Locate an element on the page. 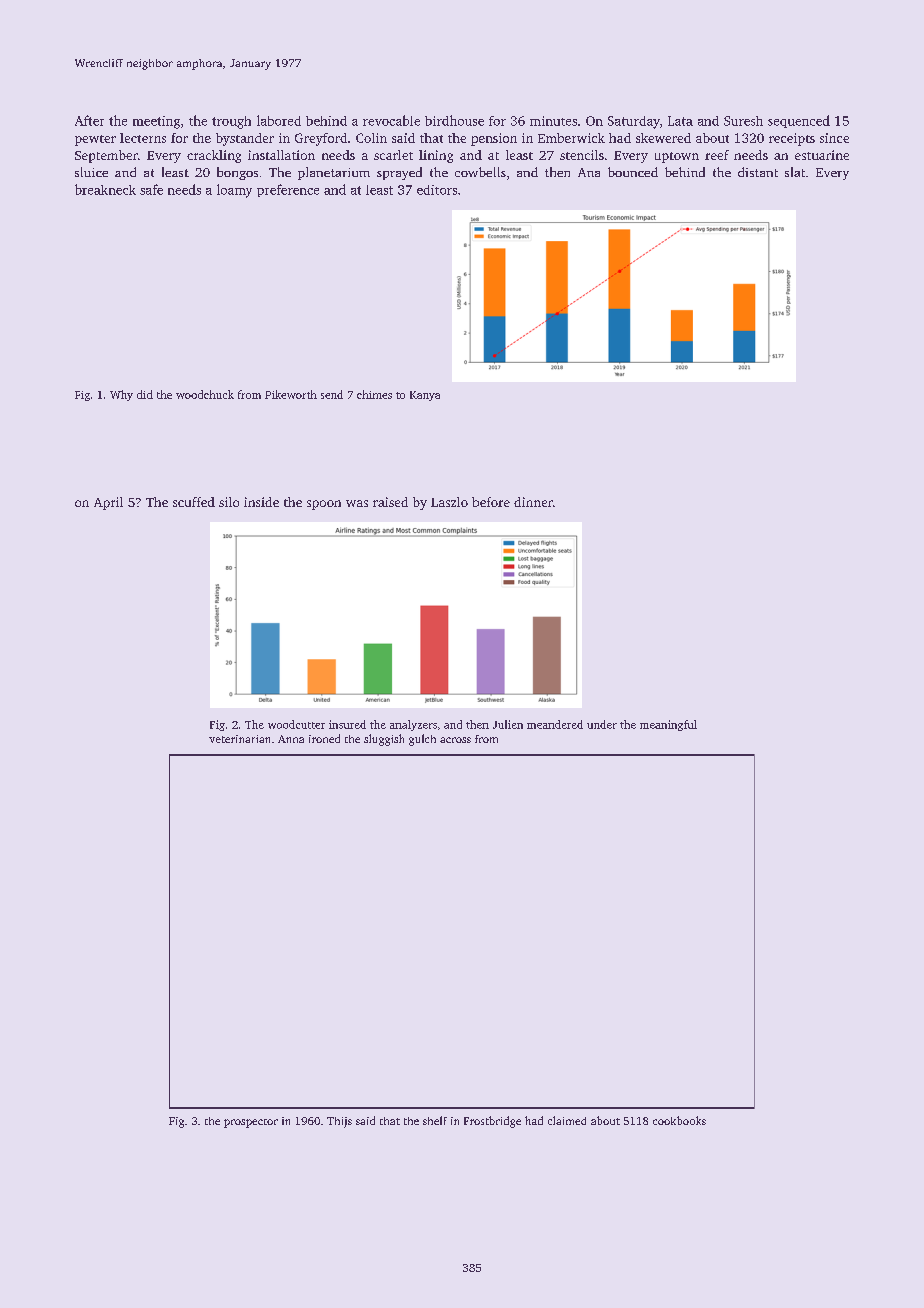 The image size is (924, 1308). inside is located at coordinates (261, 502).
